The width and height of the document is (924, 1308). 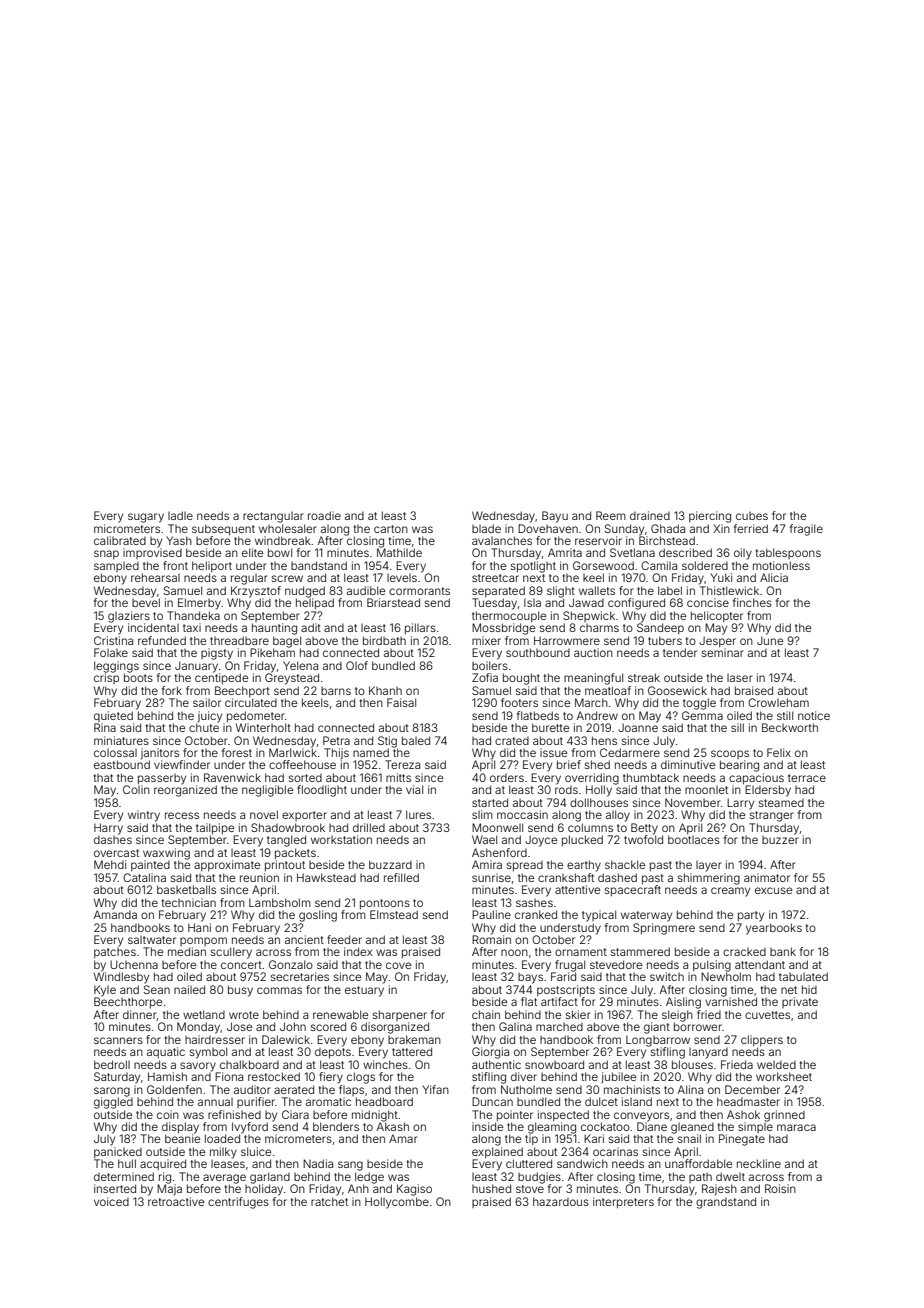 I want to click on reservoir, so click(x=598, y=540).
